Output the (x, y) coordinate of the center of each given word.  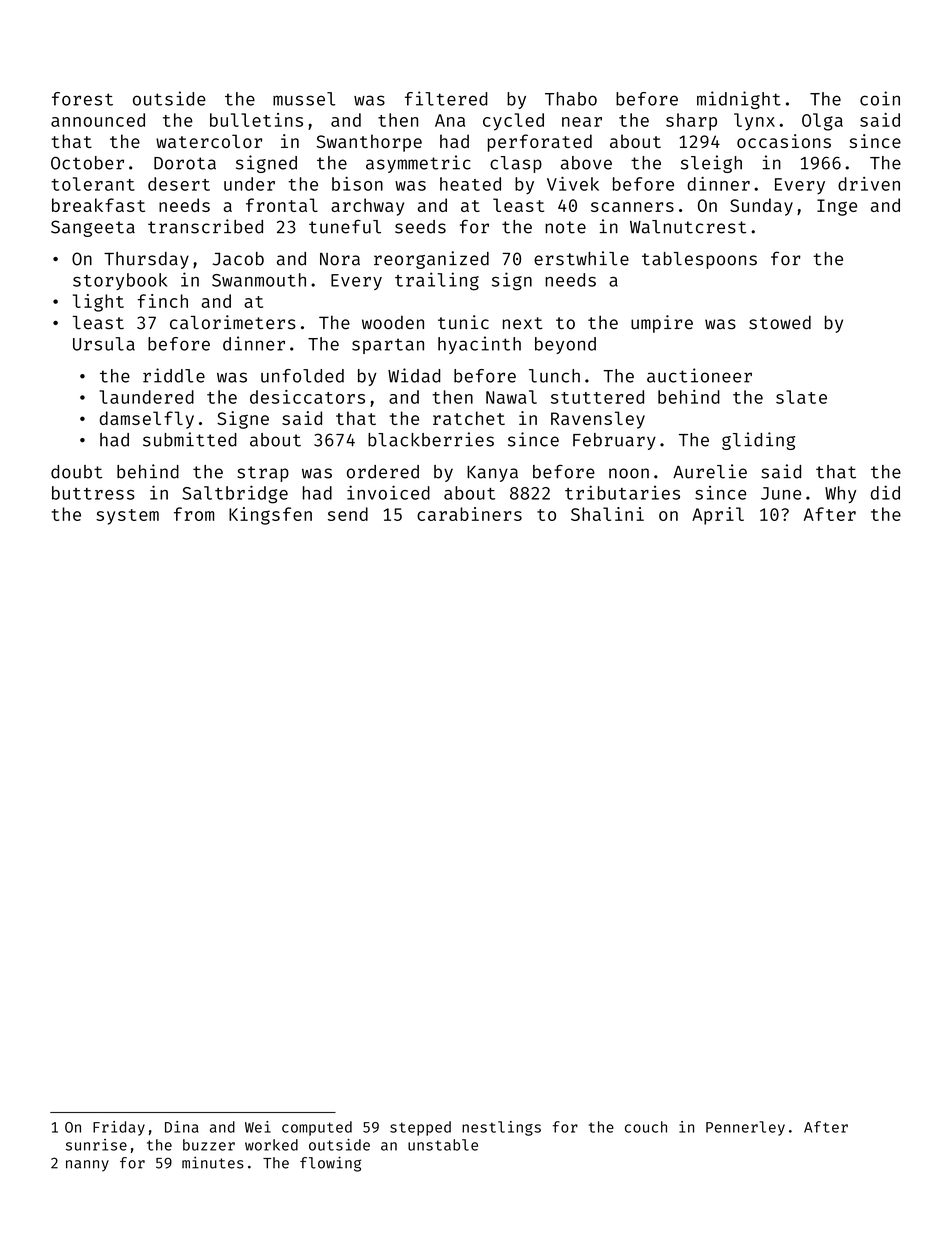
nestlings (501, 1128)
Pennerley (745, 1128)
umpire (662, 324)
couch (646, 1127)
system (127, 517)
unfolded (302, 376)
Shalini (607, 514)
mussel (304, 99)
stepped (420, 1128)
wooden (393, 322)
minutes (213, 1162)
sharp (691, 122)
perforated (540, 143)
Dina (182, 1127)
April (718, 516)
